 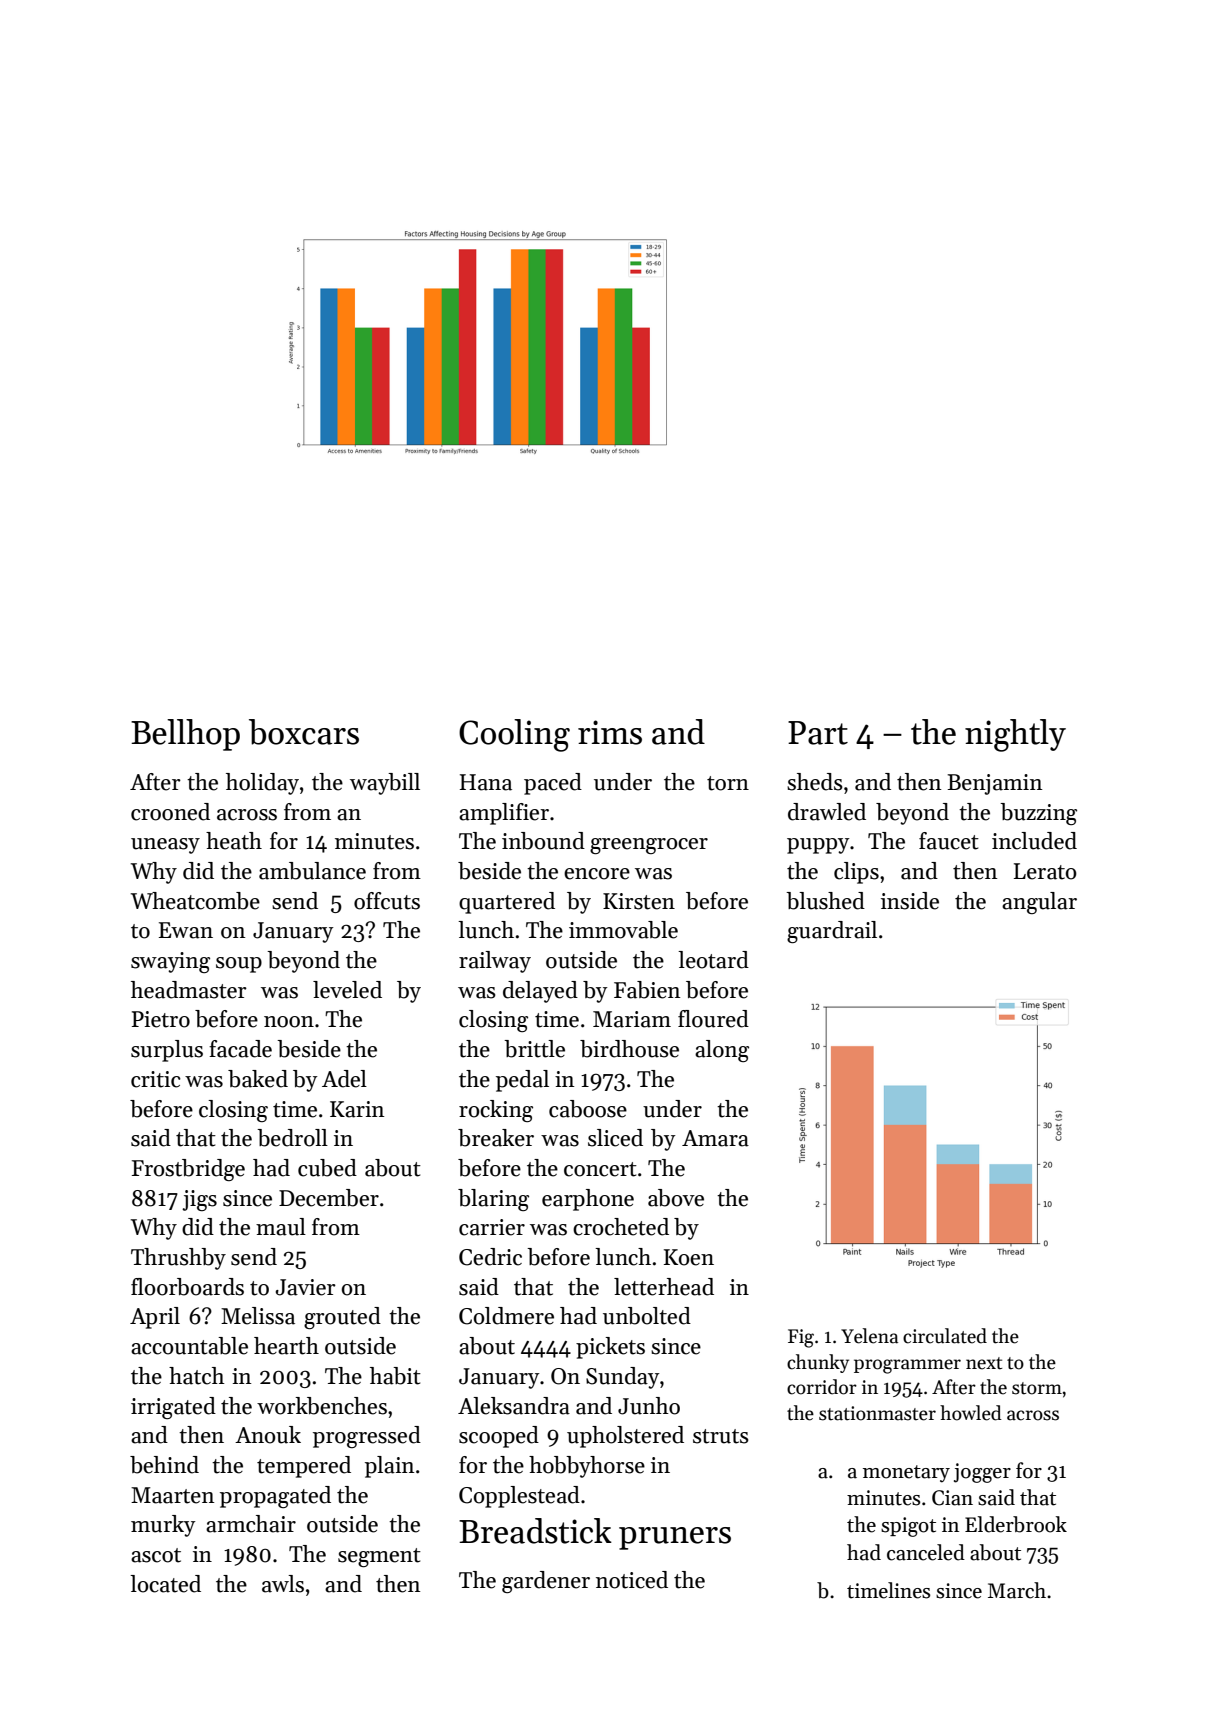 What do you see at coordinates (728, 783) in the screenshot?
I see `torn` at bounding box center [728, 783].
